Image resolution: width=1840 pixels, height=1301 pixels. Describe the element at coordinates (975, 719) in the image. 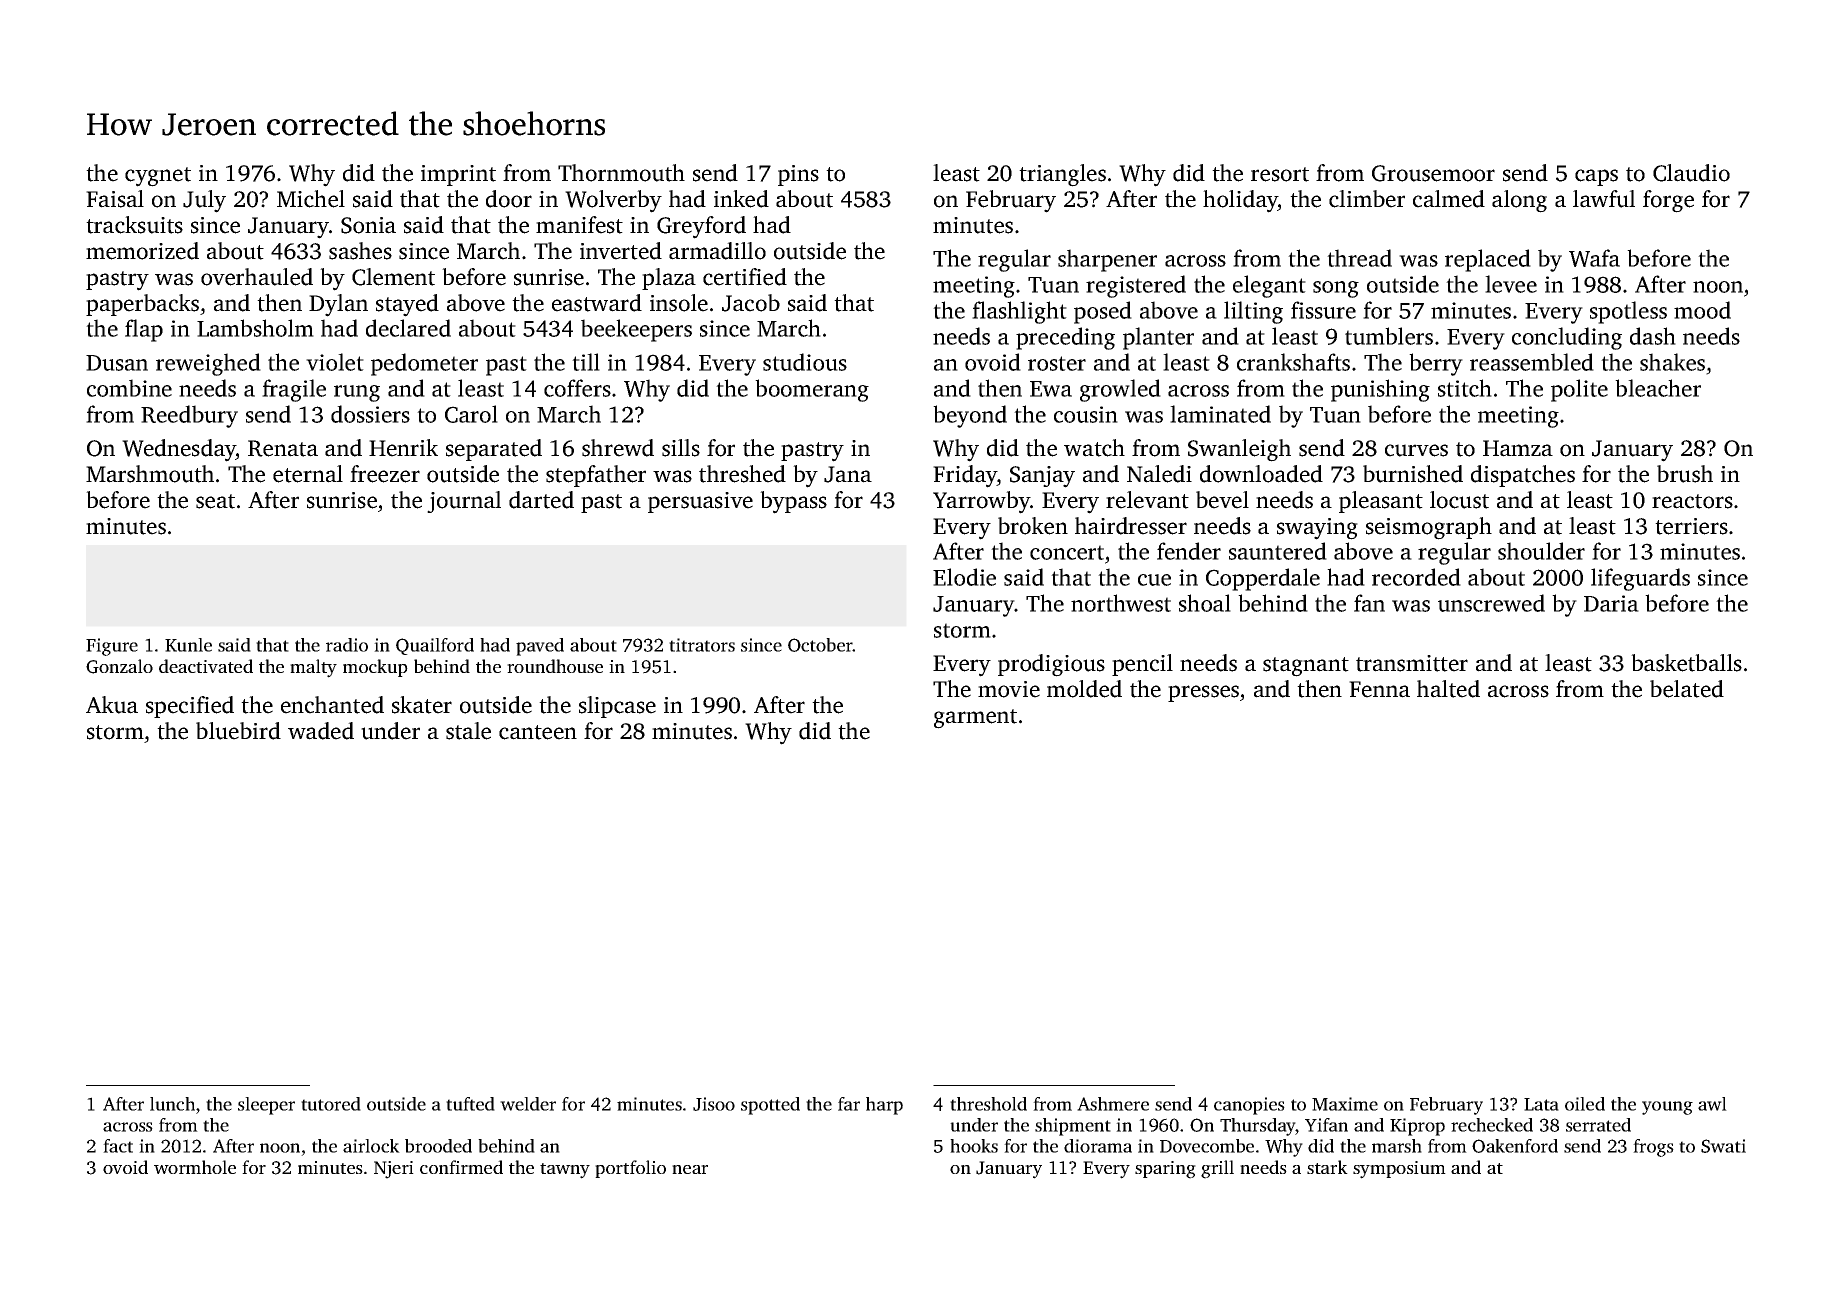

I see `garment` at that location.
